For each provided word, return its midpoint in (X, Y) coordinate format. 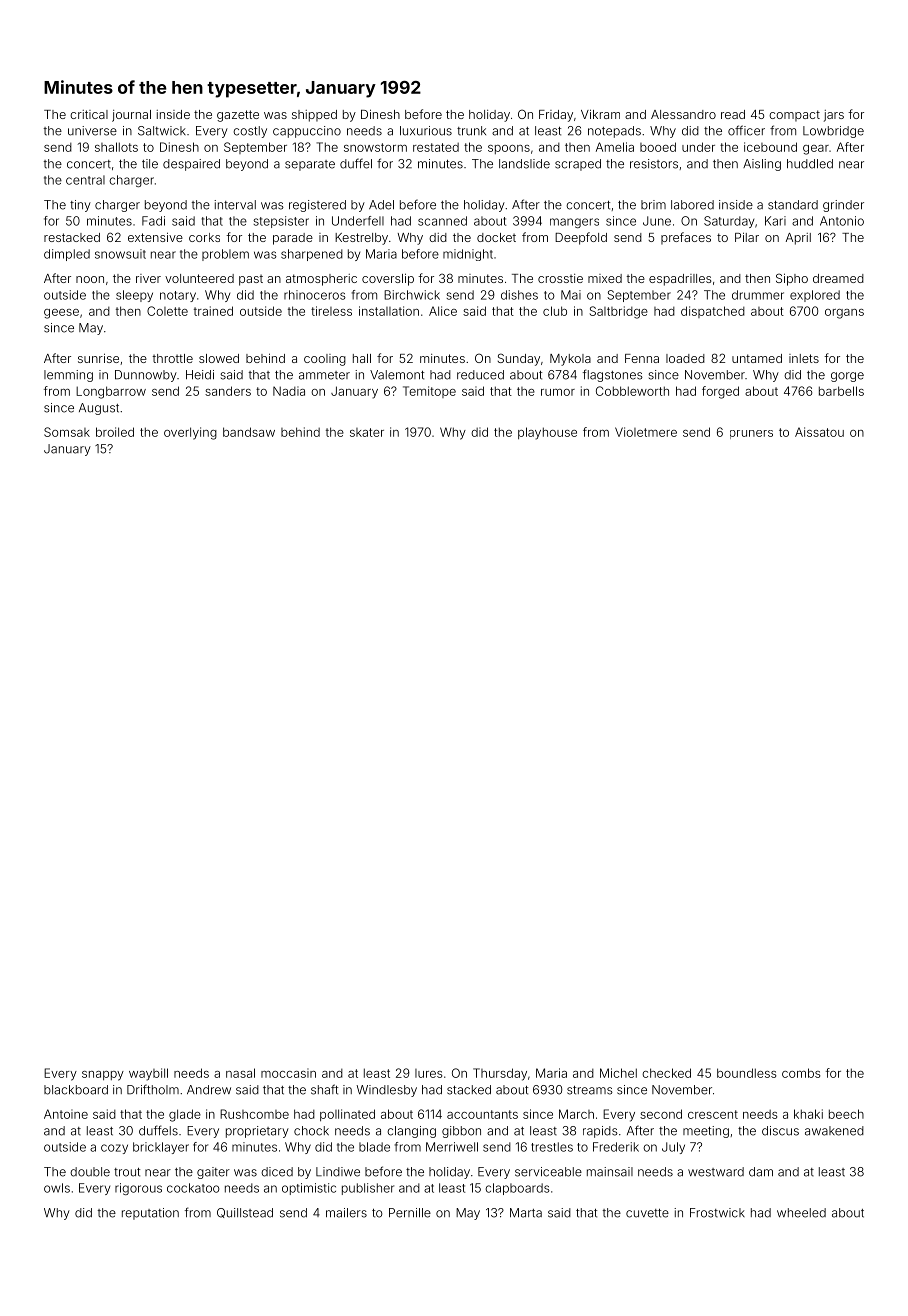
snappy (103, 1076)
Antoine (66, 1114)
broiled (115, 432)
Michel (618, 1073)
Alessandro (683, 114)
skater (367, 432)
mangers (574, 223)
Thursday (500, 1074)
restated (436, 147)
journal (131, 116)
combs (801, 1073)
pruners (751, 434)
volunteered (199, 278)
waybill (148, 1074)
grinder (843, 206)
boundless (746, 1073)
